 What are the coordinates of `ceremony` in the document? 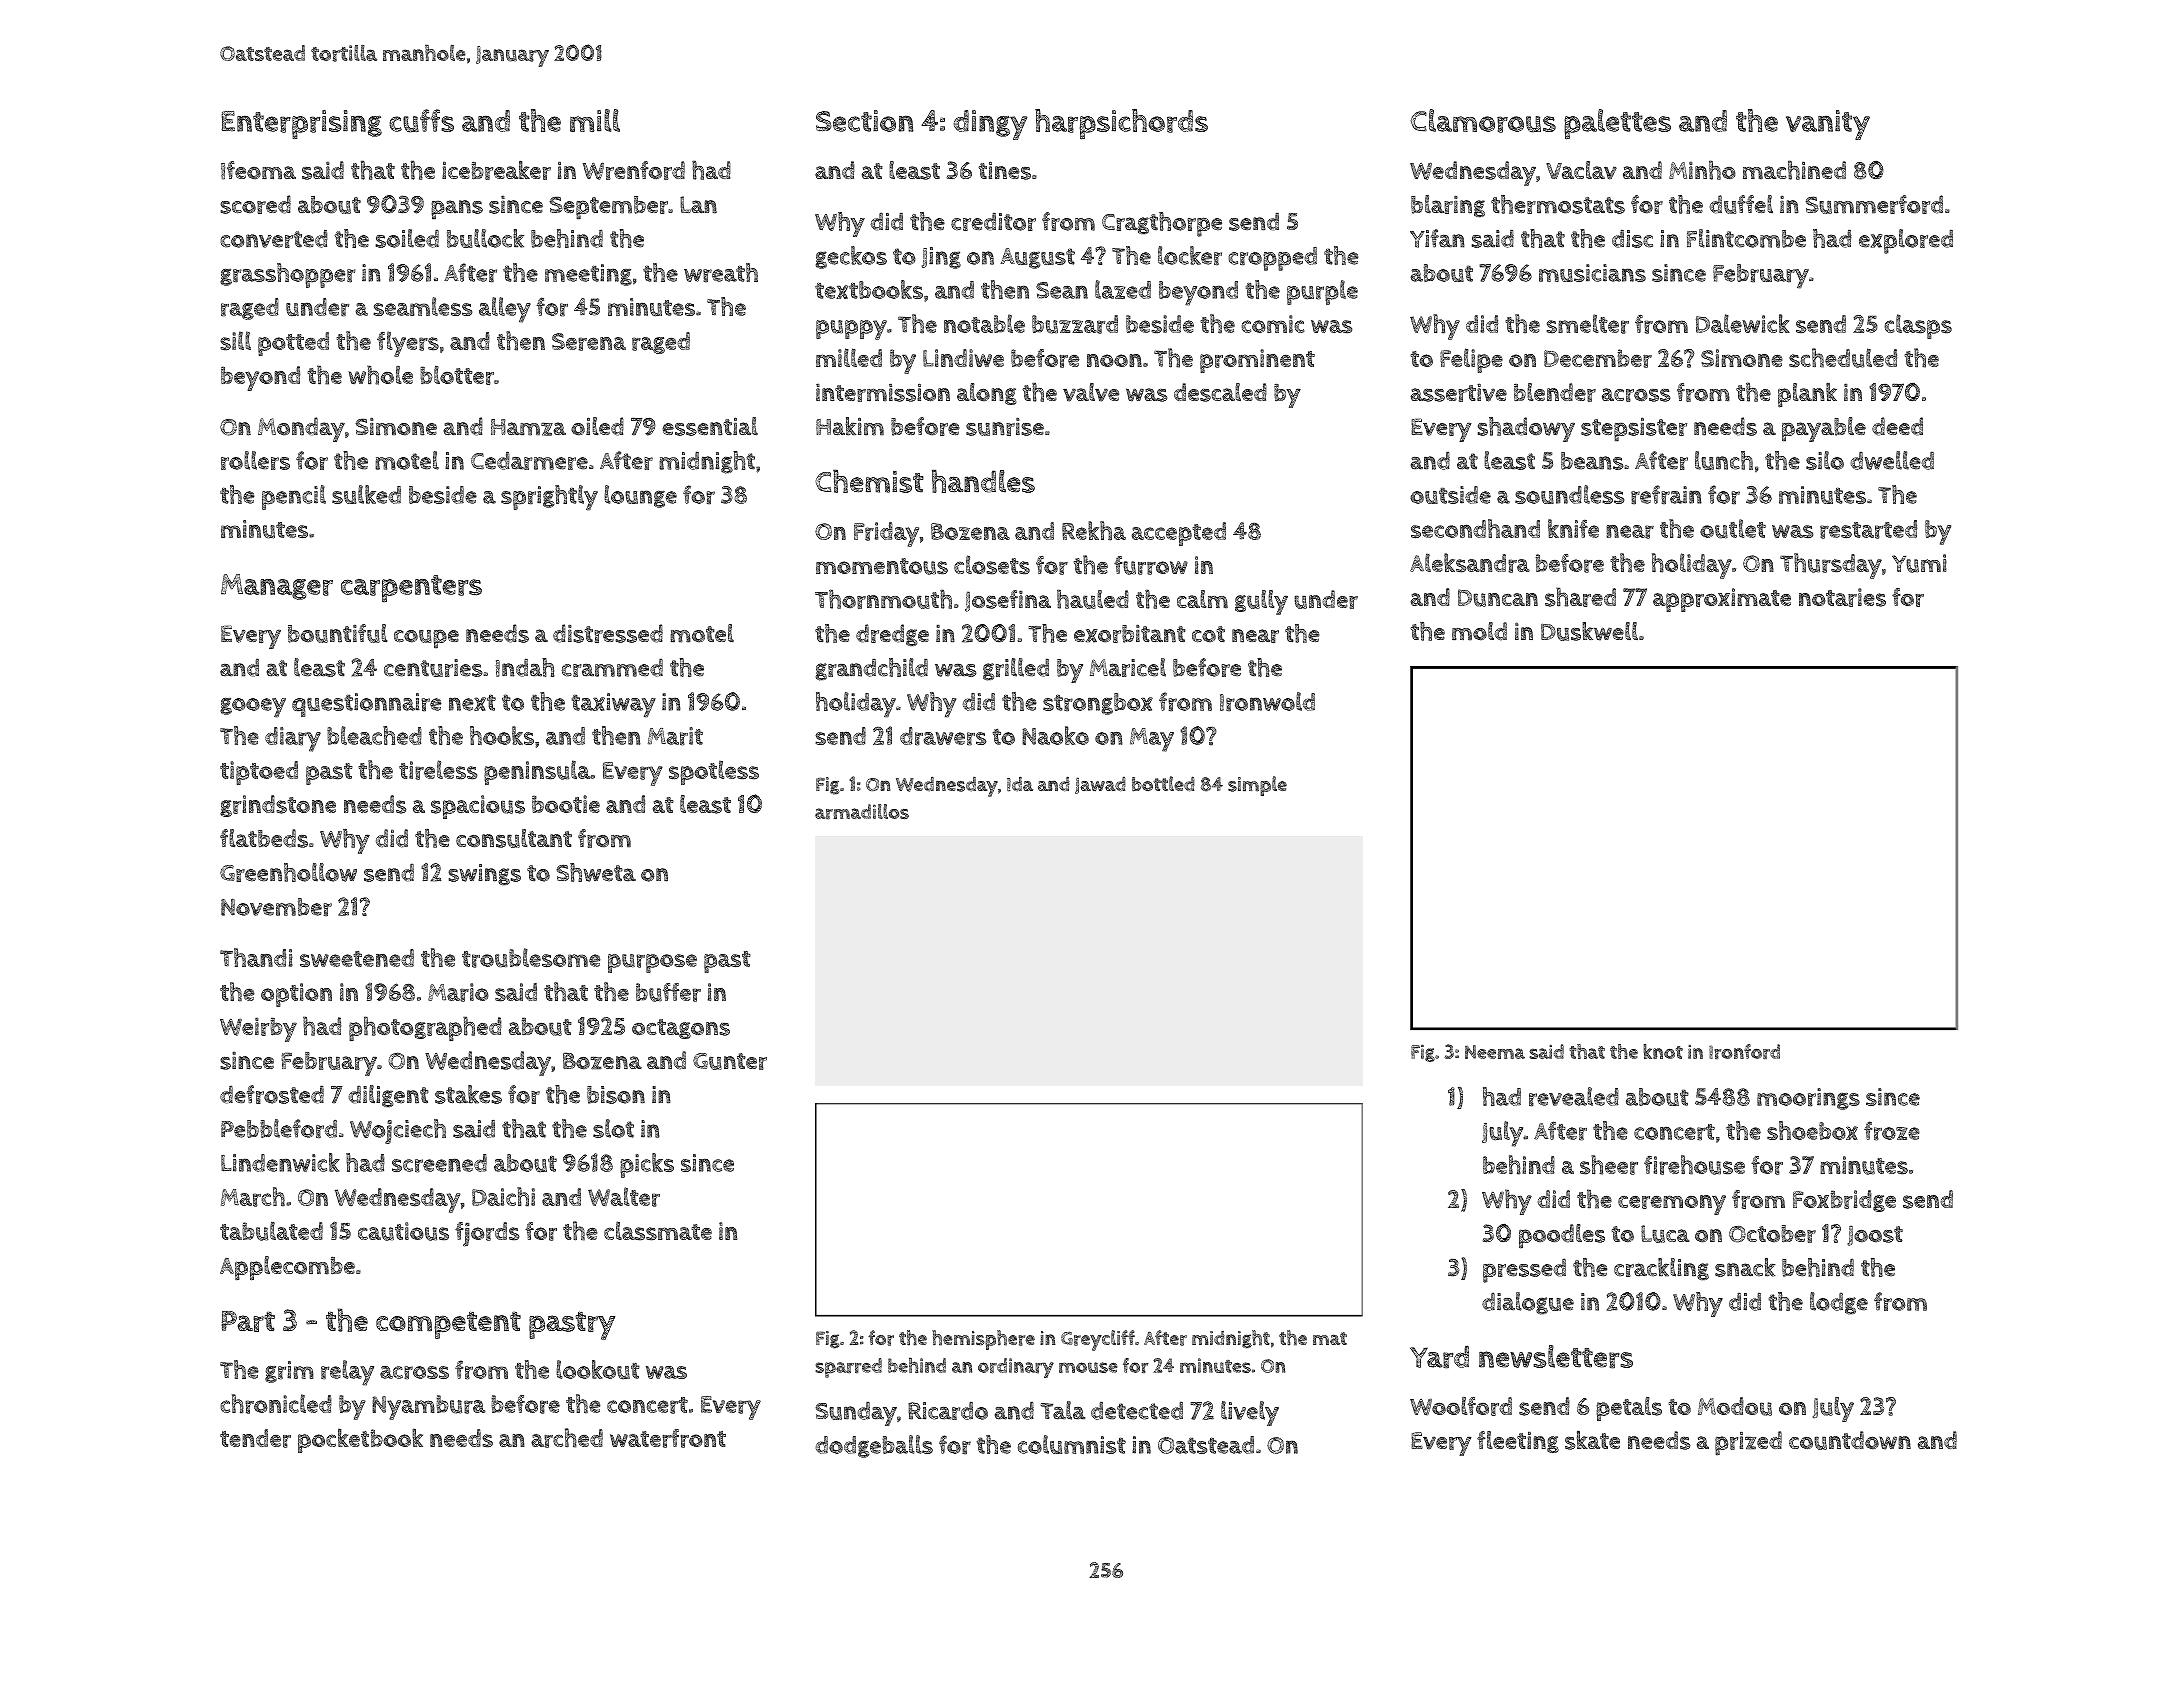 It's located at (1672, 1205).
